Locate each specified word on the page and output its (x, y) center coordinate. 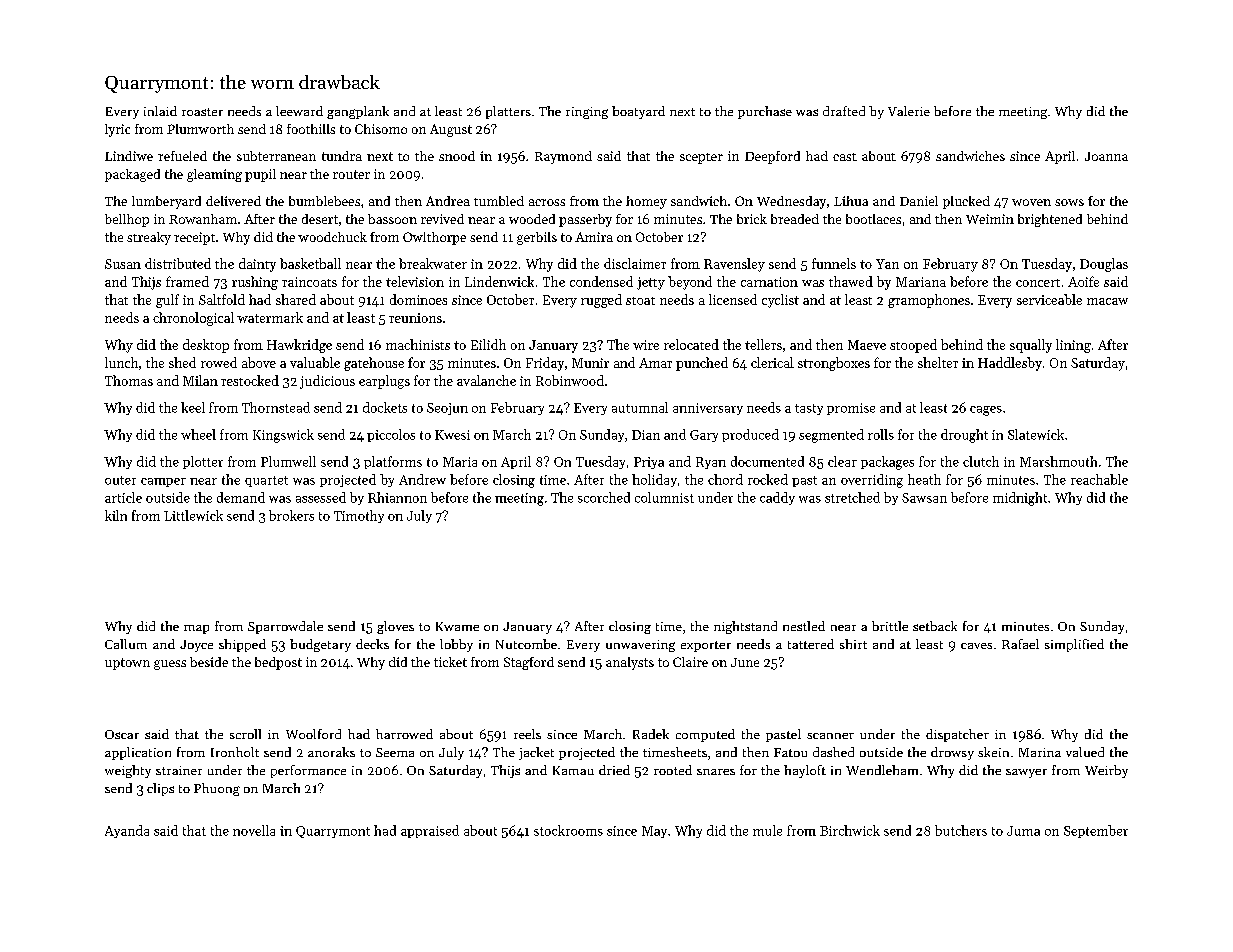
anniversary (708, 409)
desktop (206, 346)
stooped (913, 346)
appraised (430, 831)
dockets (385, 407)
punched (702, 364)
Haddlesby (1010, 364)
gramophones (929, 301)
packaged (132, 175)
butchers (961, 830)
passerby (585, 220)
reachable (1099, 479)
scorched (604, 497)
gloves (395, 627)
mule (767, 830)
